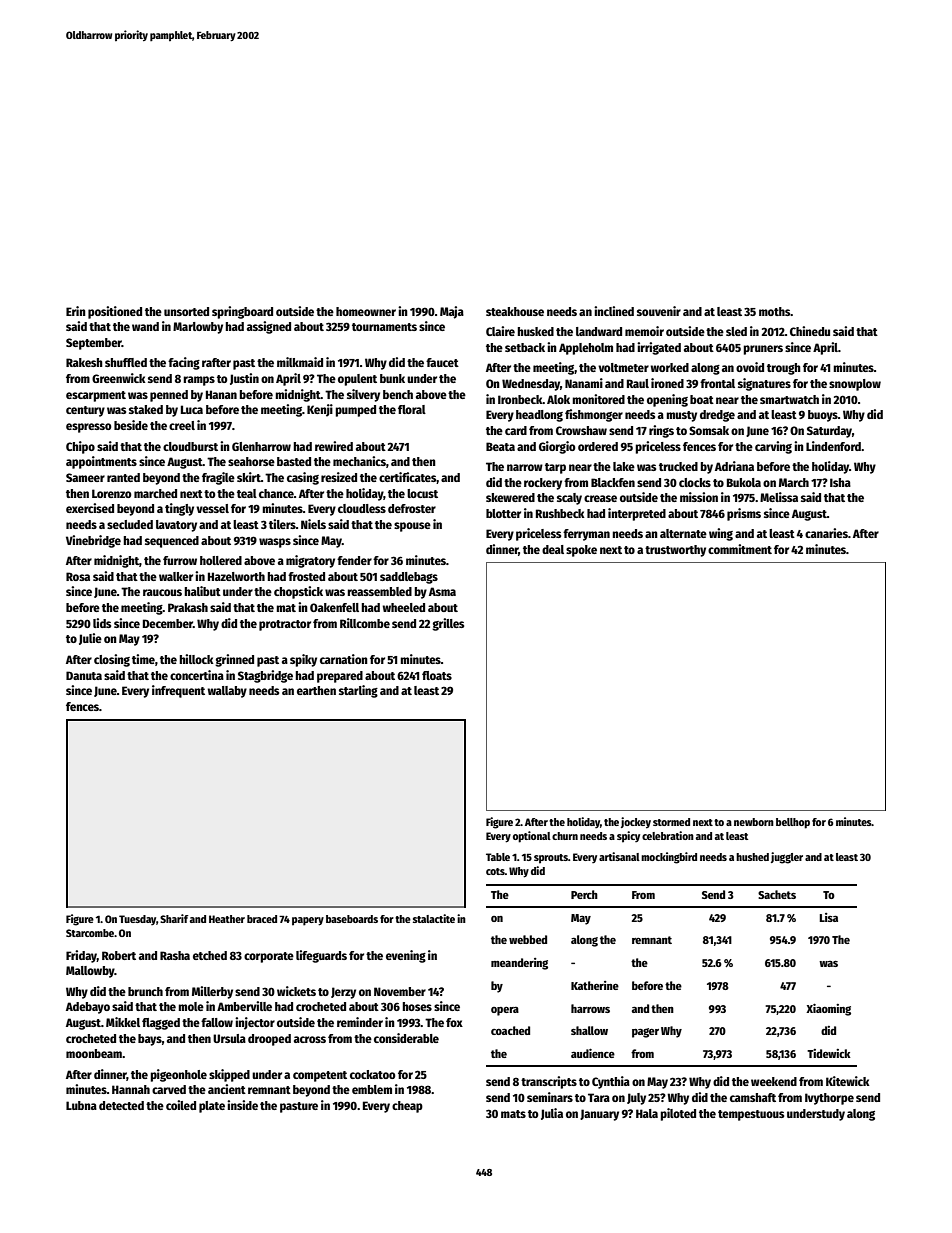  What do you see at coordinates (168, 623) in the image?
I see `December` at bounding box center [168, 623].
